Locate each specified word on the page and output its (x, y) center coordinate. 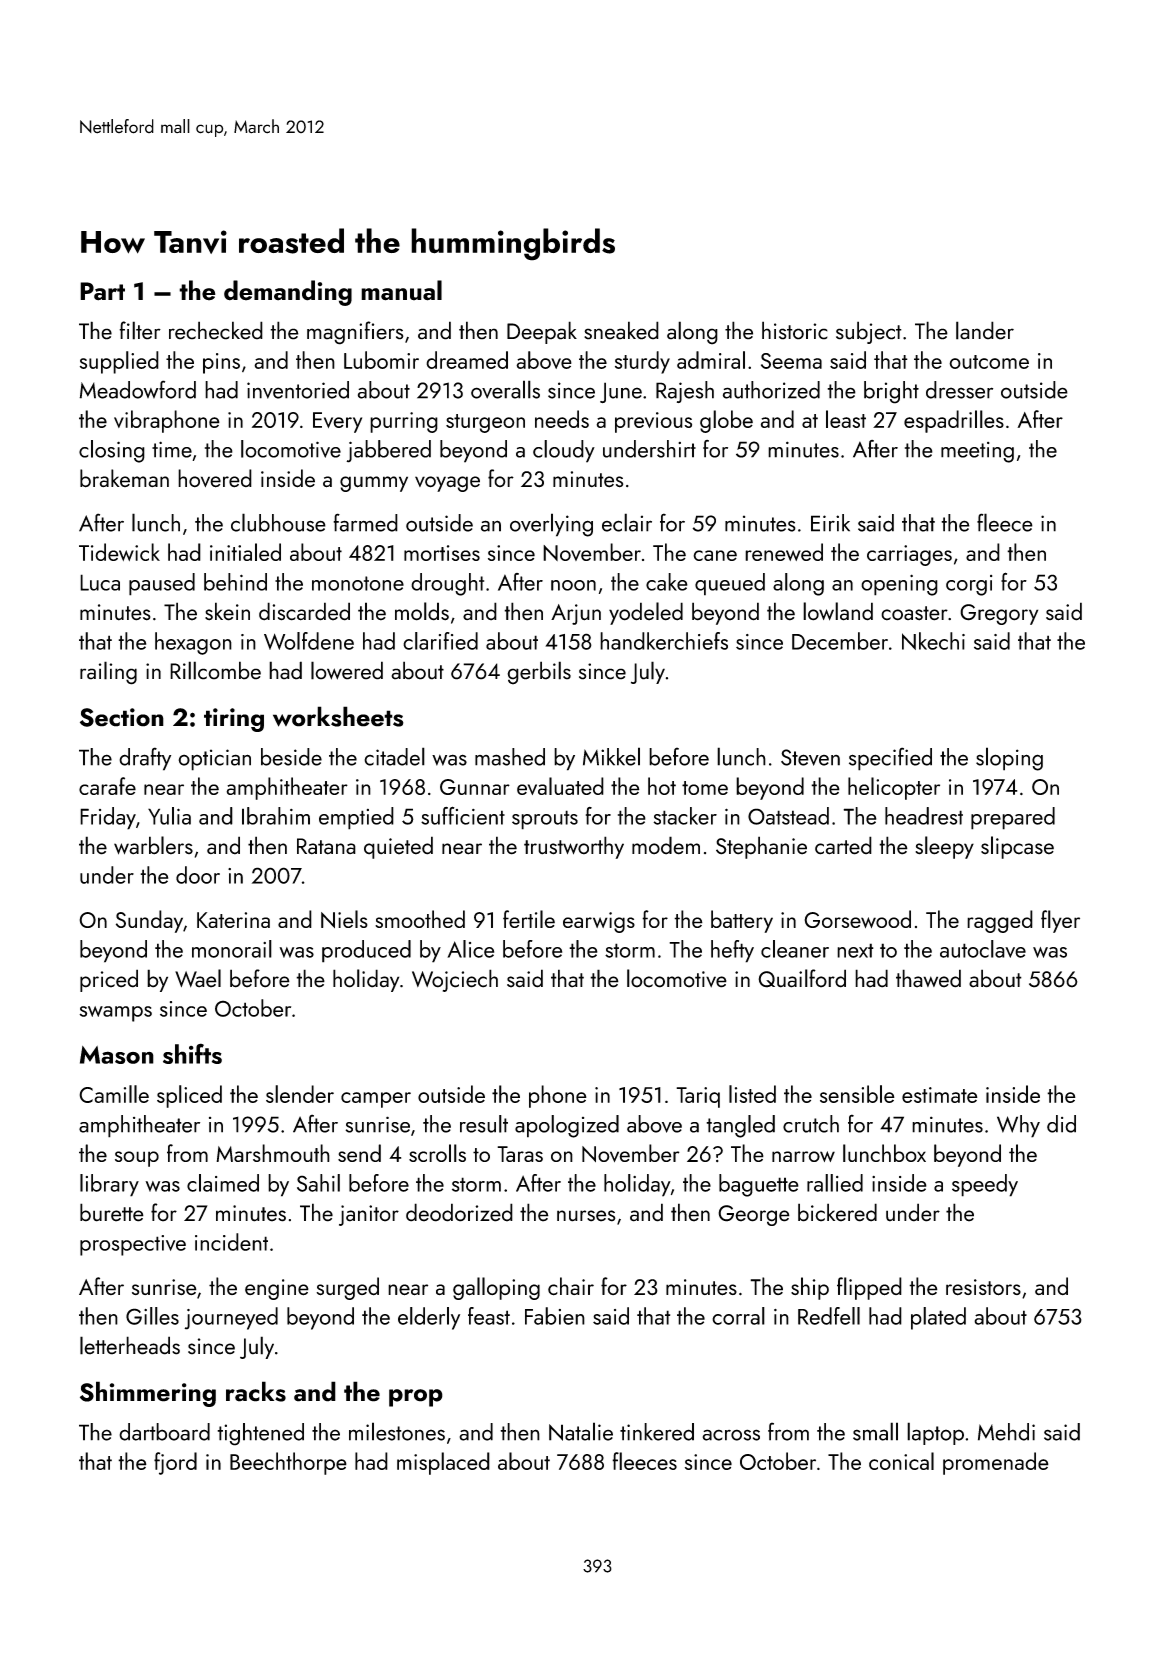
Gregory (999, 614)
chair (571, 1286)
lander (985, 330)
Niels (344, 919)
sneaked (621, 330)
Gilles (152, 1316)
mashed (510, 757)
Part (102, 291)
